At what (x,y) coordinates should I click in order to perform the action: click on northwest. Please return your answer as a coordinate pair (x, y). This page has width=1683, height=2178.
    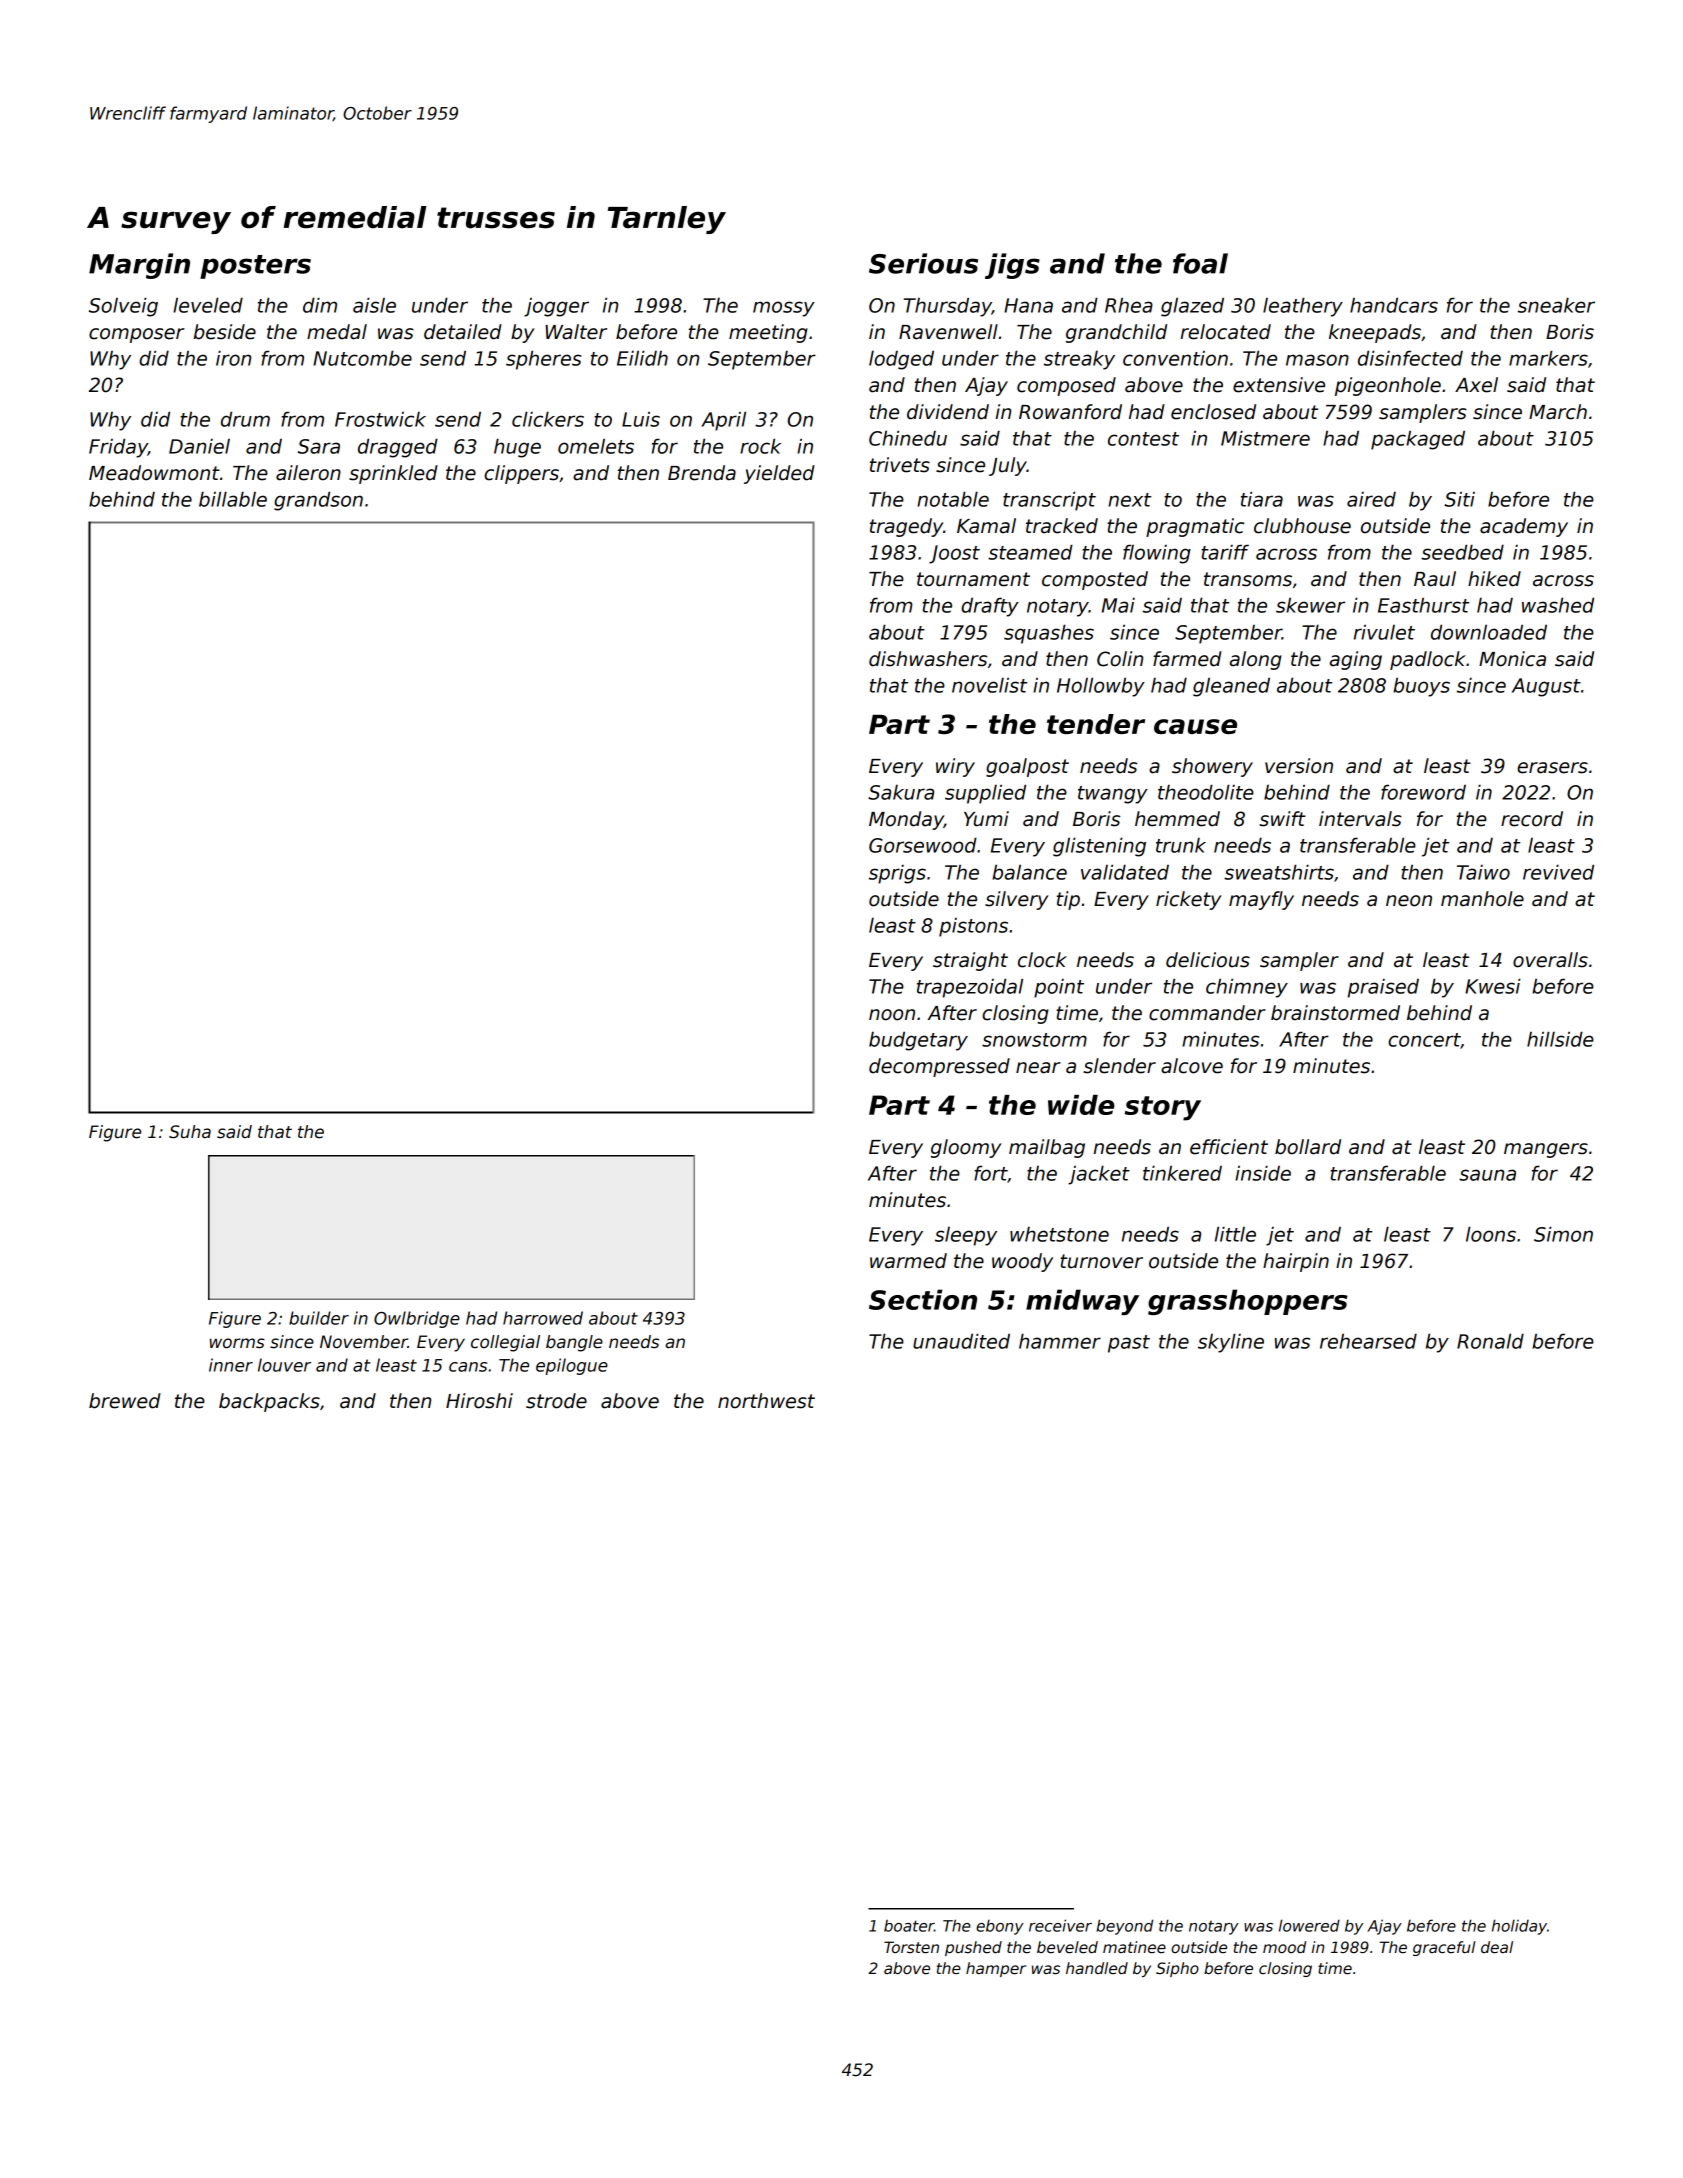
    Looking at the image, I should click on (766, 1401).
